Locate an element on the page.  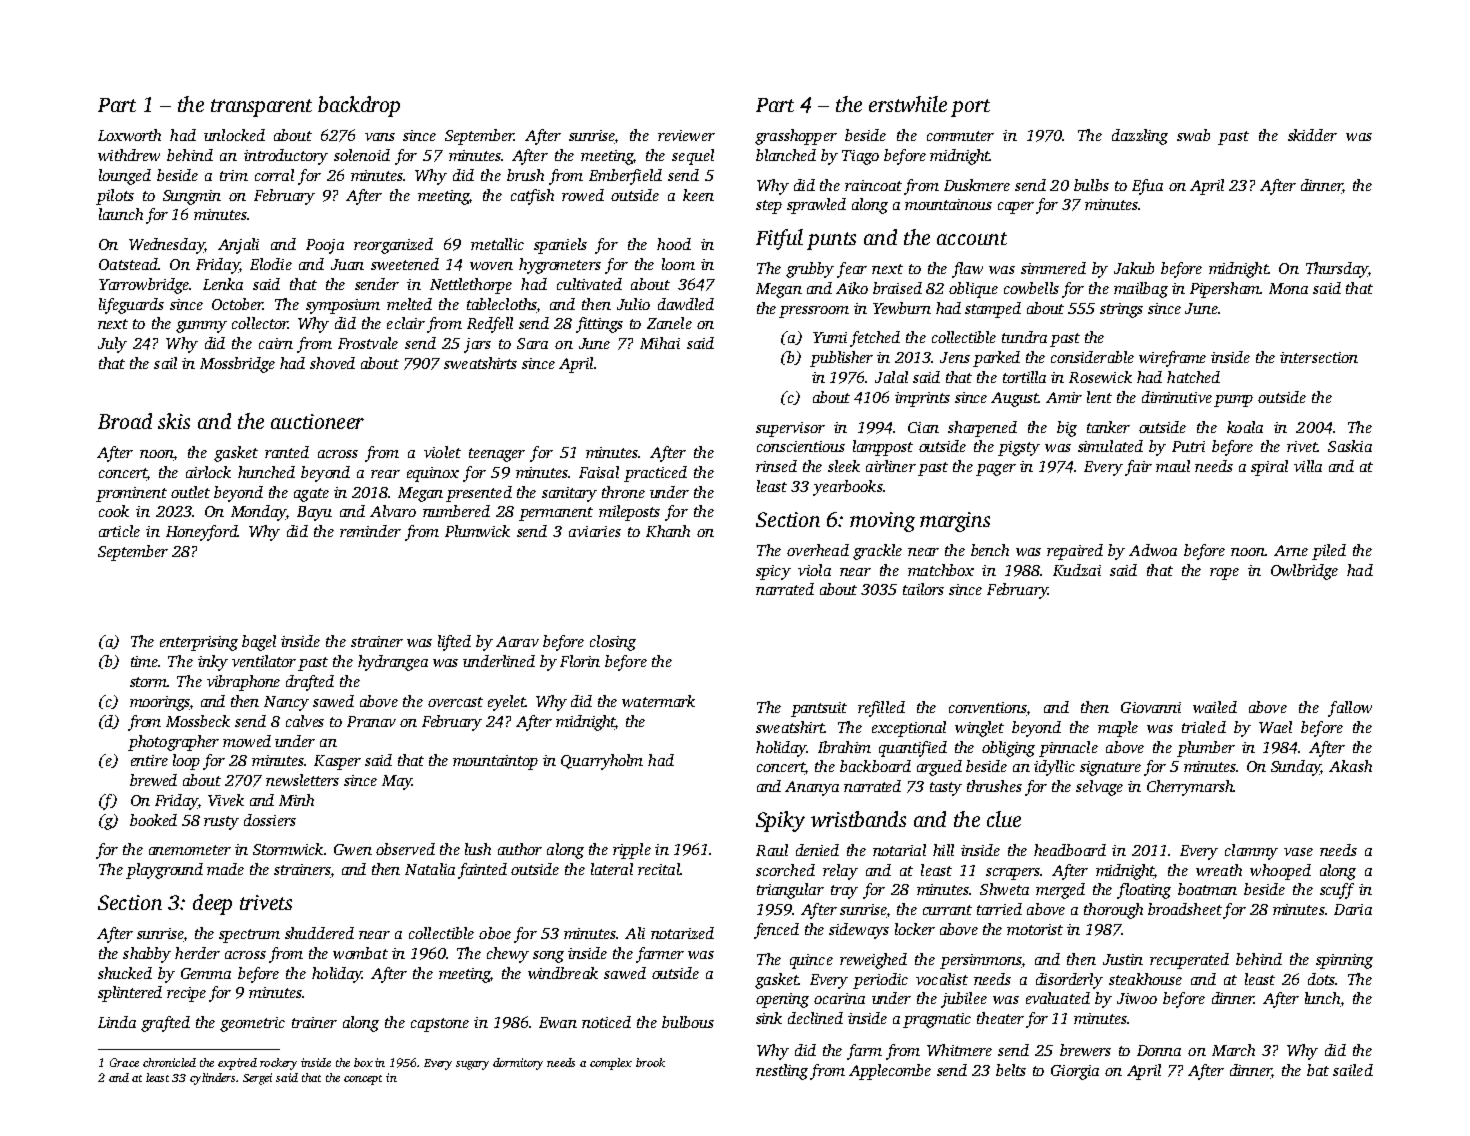
reviewer is located at coordinates (686, 135).
